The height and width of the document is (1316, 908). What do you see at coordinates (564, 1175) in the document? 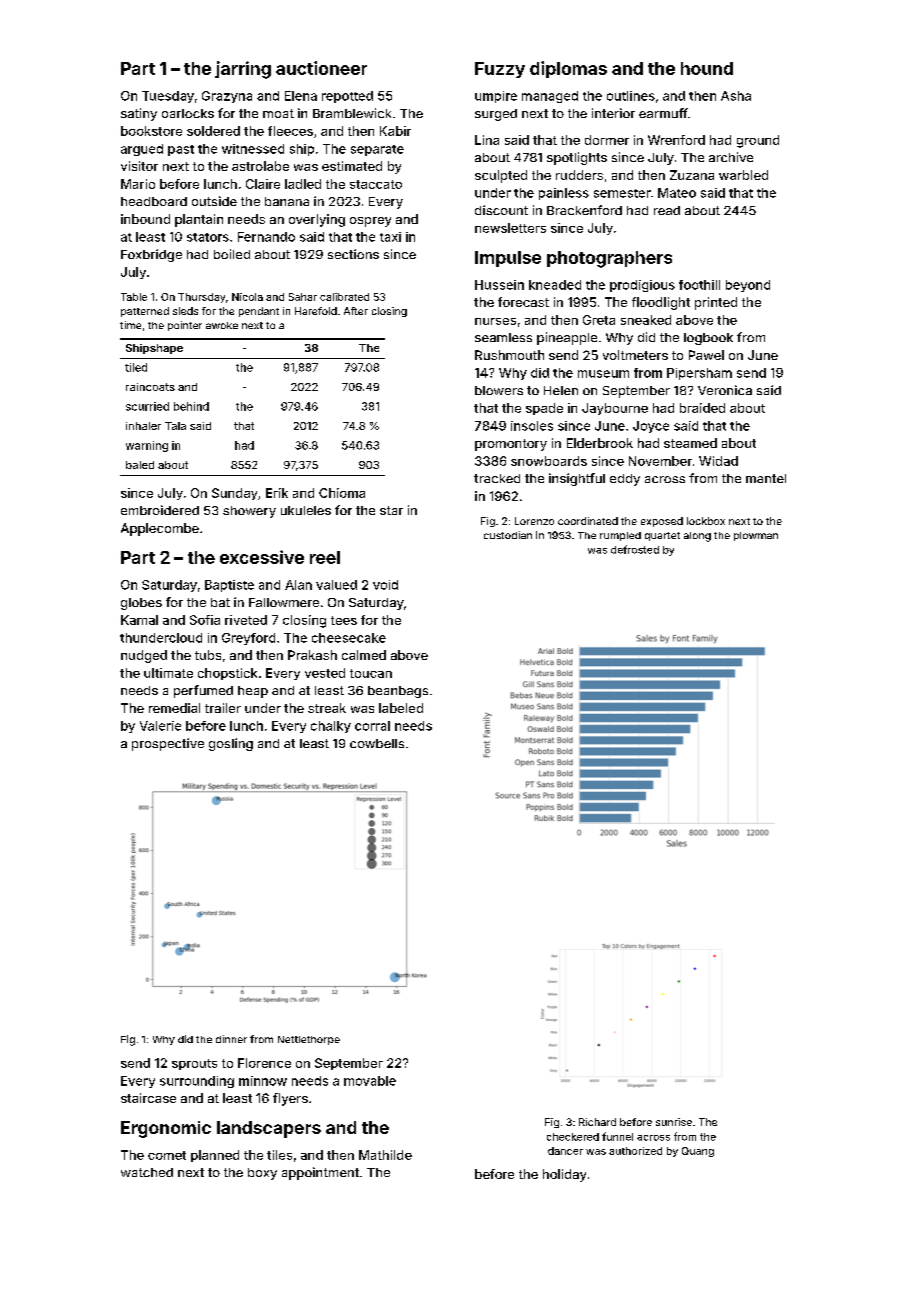
I see `holiday` at bounding box center [564, 1175].
